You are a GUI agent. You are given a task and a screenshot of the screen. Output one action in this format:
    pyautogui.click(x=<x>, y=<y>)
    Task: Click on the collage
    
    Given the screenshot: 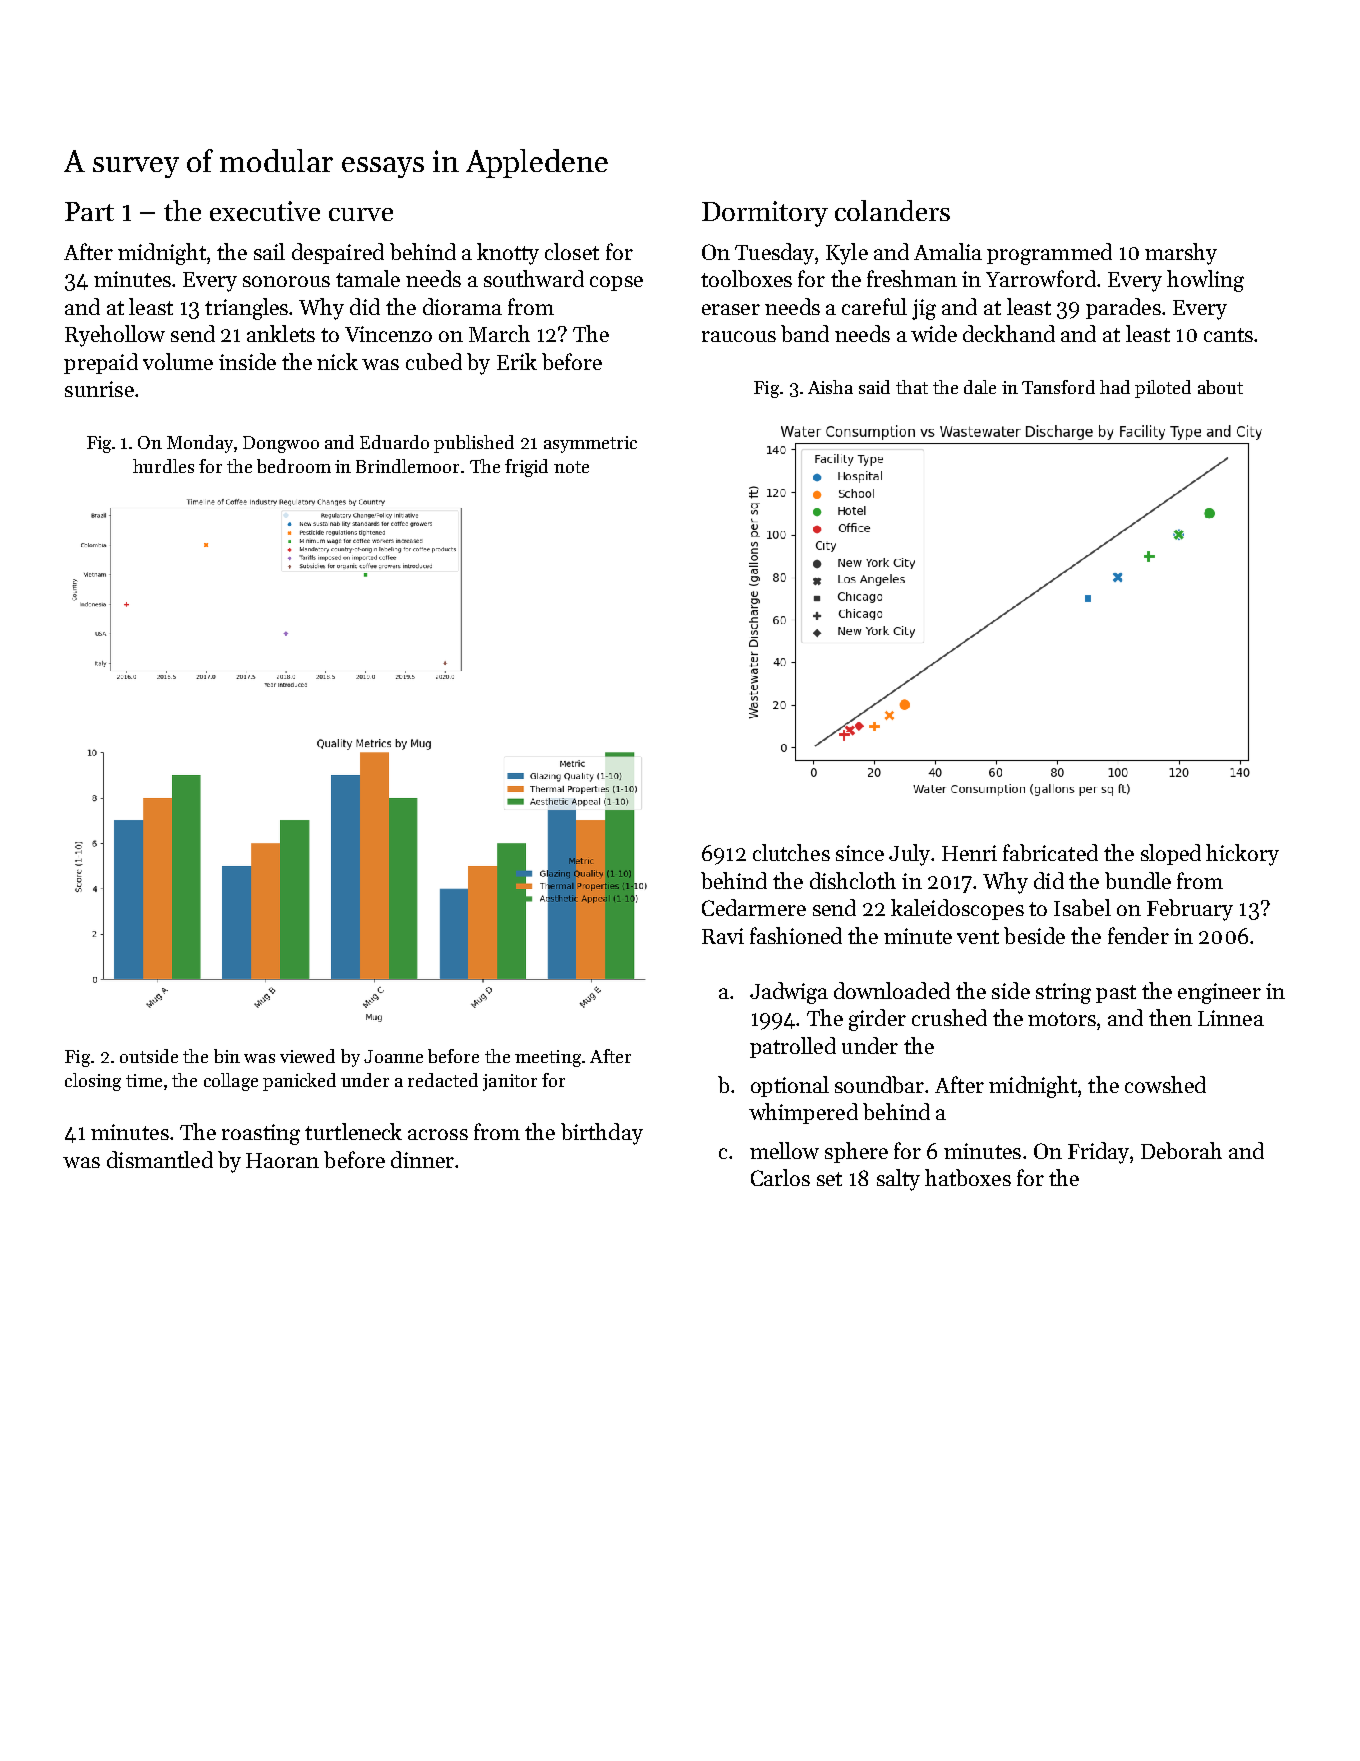 What is the action you would take?
    pyautogui.click(x=231, y=1082)
